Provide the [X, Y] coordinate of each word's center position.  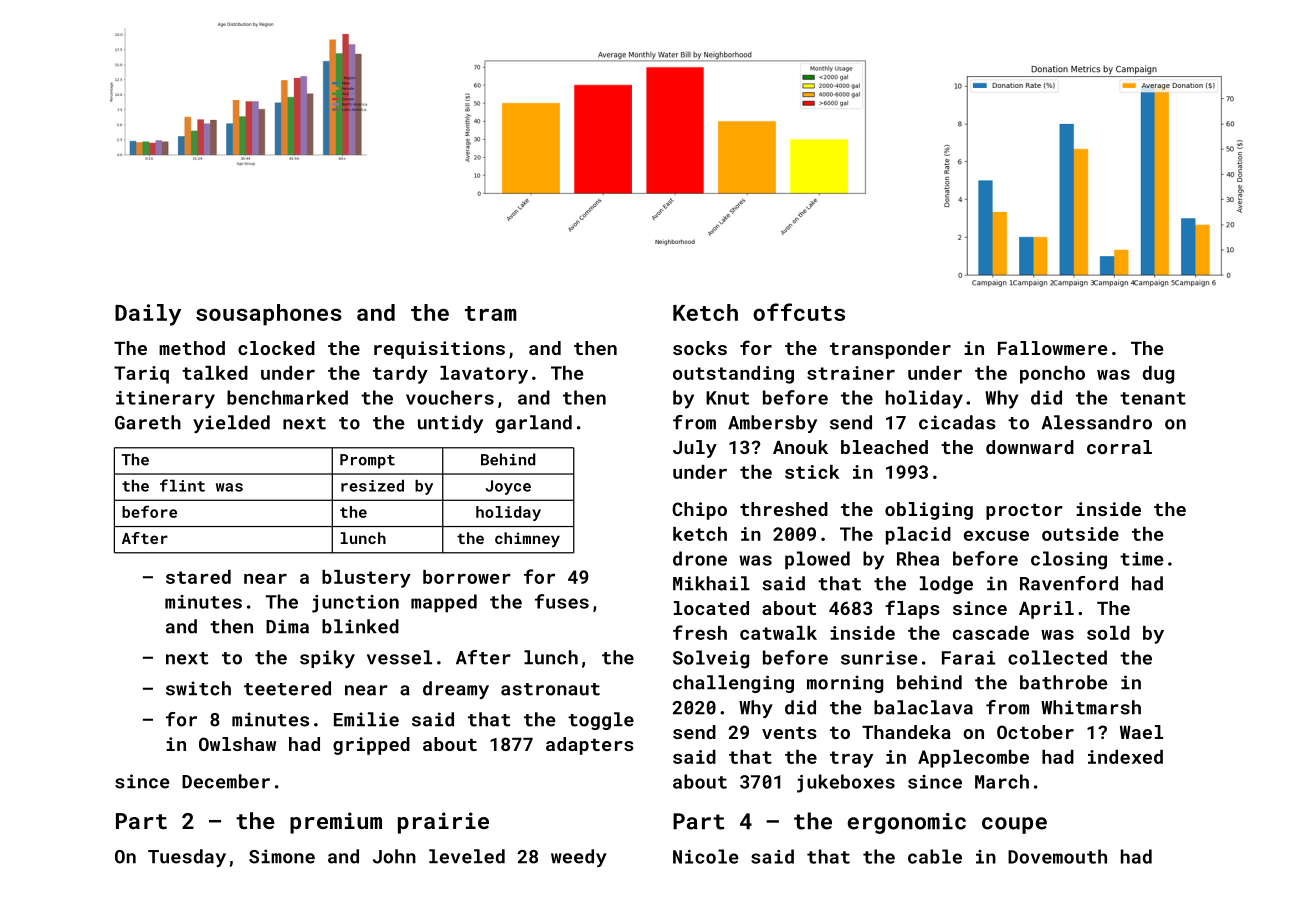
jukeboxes [846, 783]
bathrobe [1064, 682]
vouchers [450, 397]
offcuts [799, 312]
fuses [562, 601]
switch [198, 688]
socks [700, 348]
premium [336, 823]
